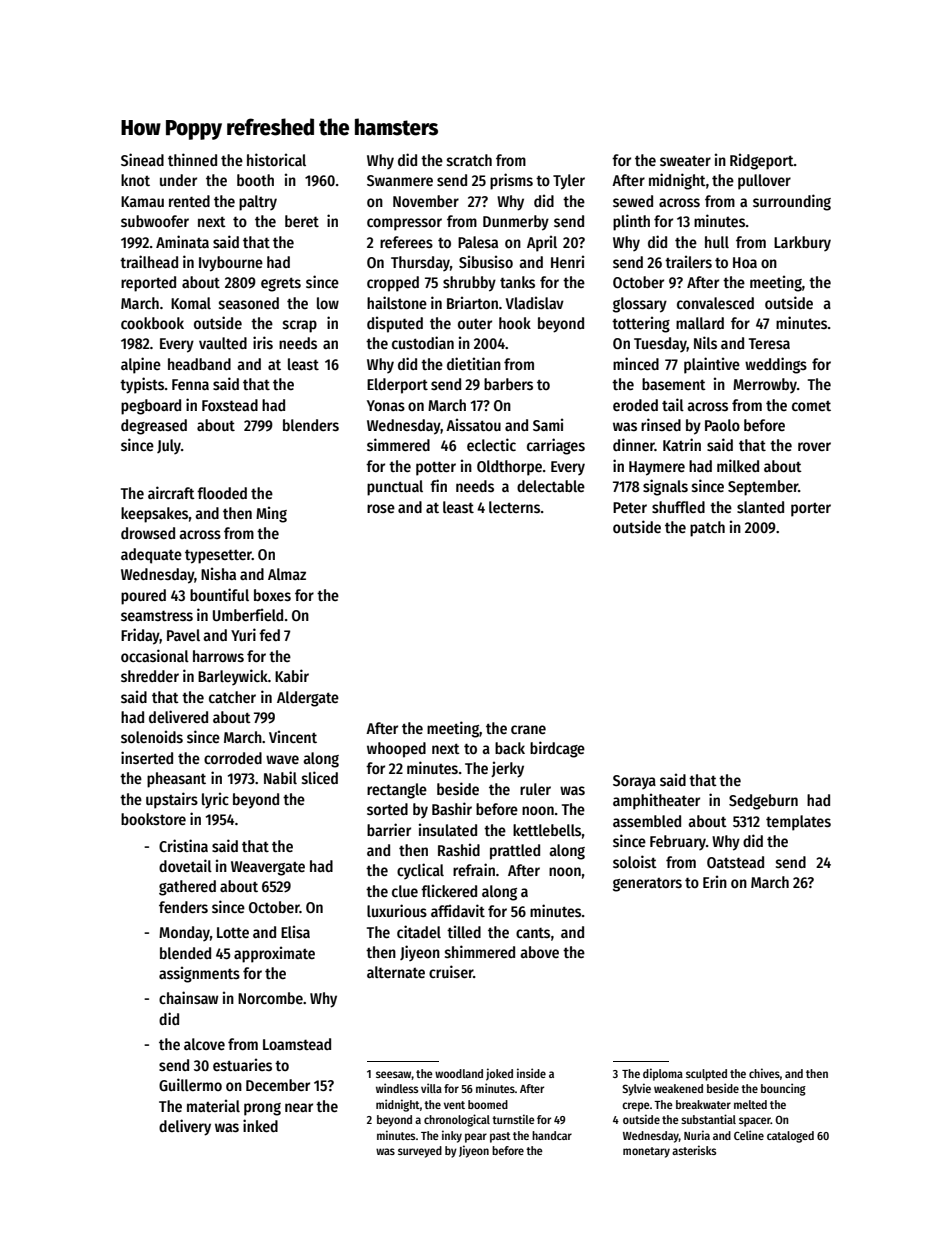  Describe the element at coordinates (528, 729) in the image. I see `crane` at that location.
